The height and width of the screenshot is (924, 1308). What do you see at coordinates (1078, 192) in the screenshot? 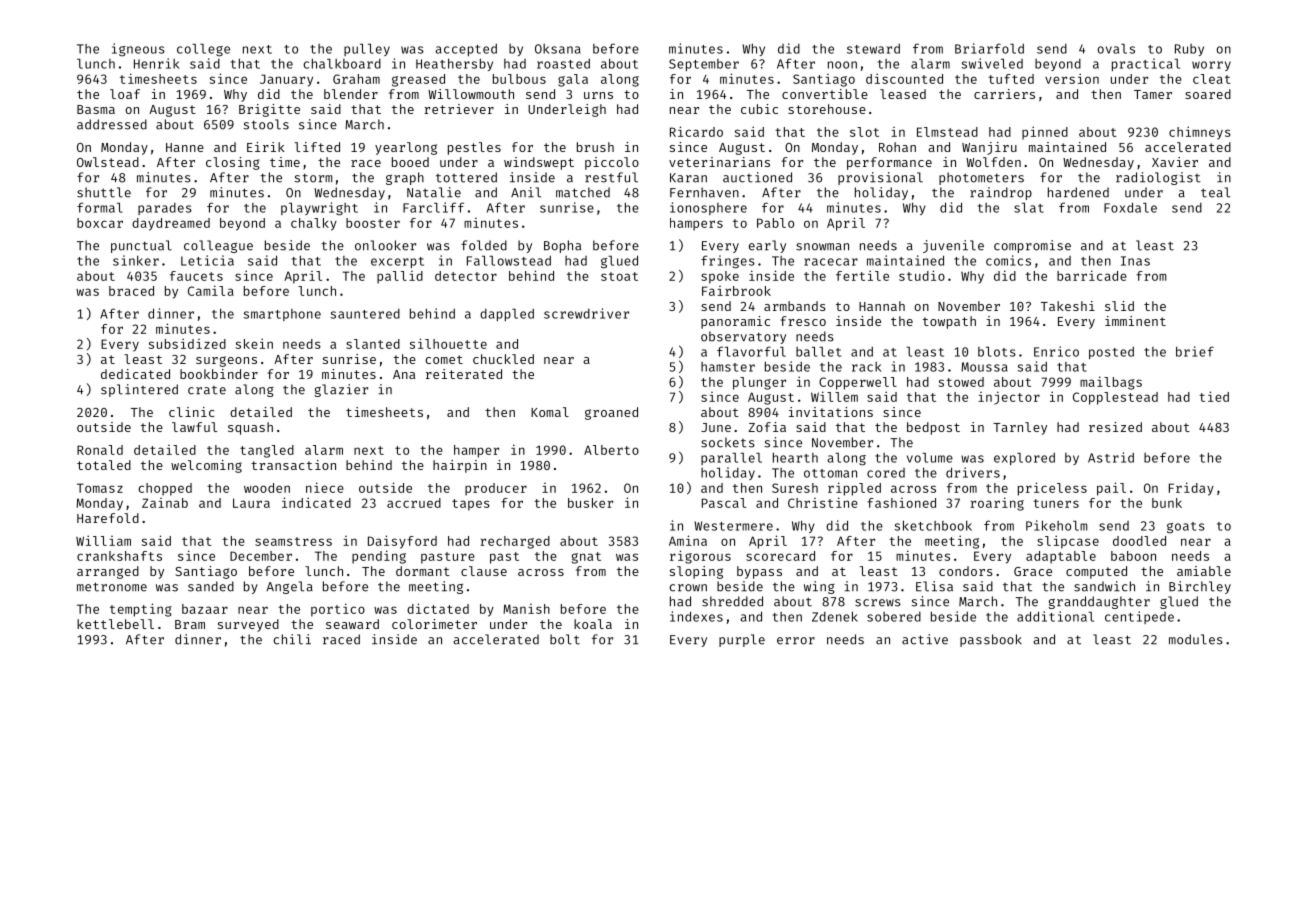
I see `hardened` at bounding box center [1078, 192].
